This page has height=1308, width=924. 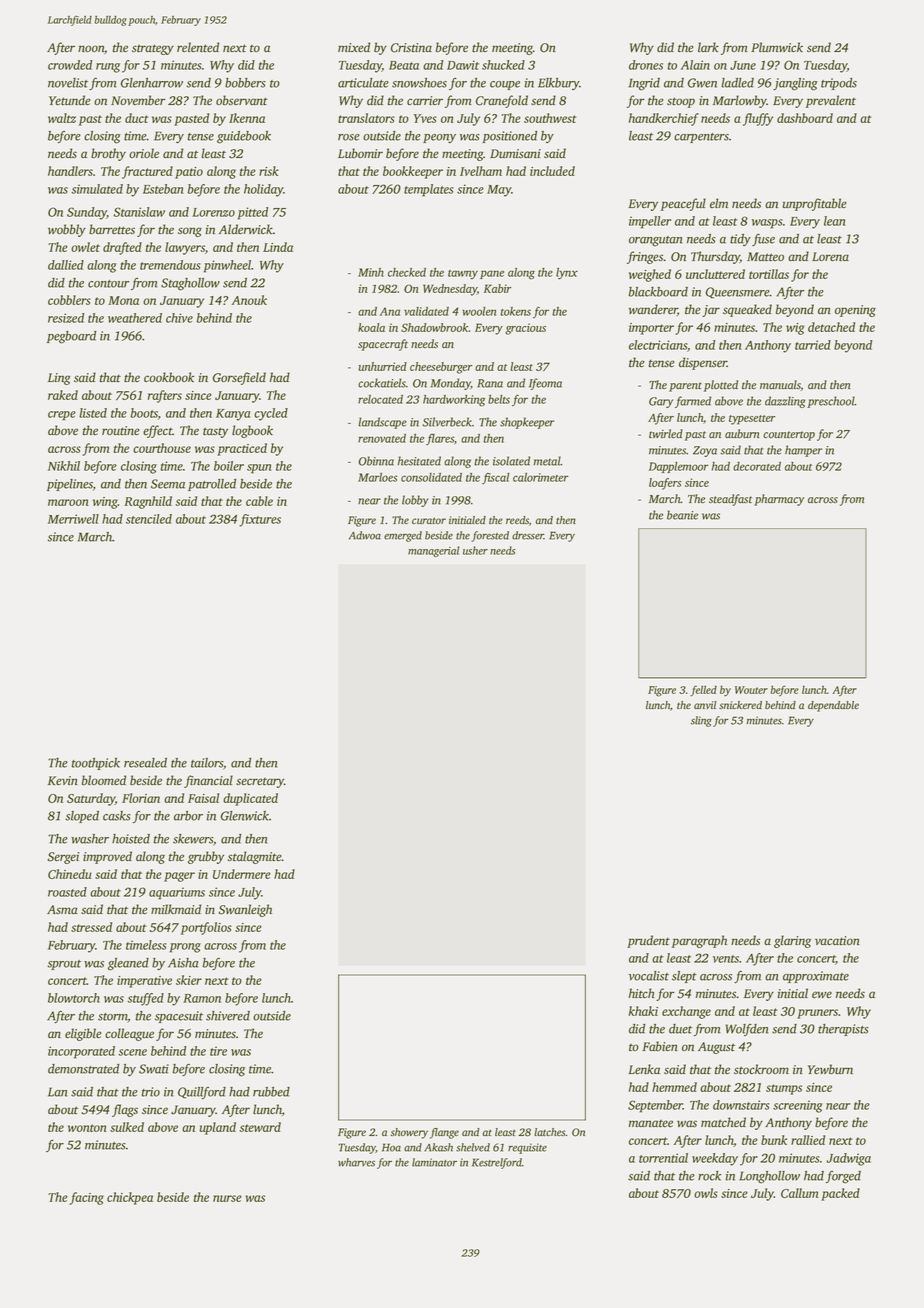 I want to click on snickered, so click(x=740, y=705).
